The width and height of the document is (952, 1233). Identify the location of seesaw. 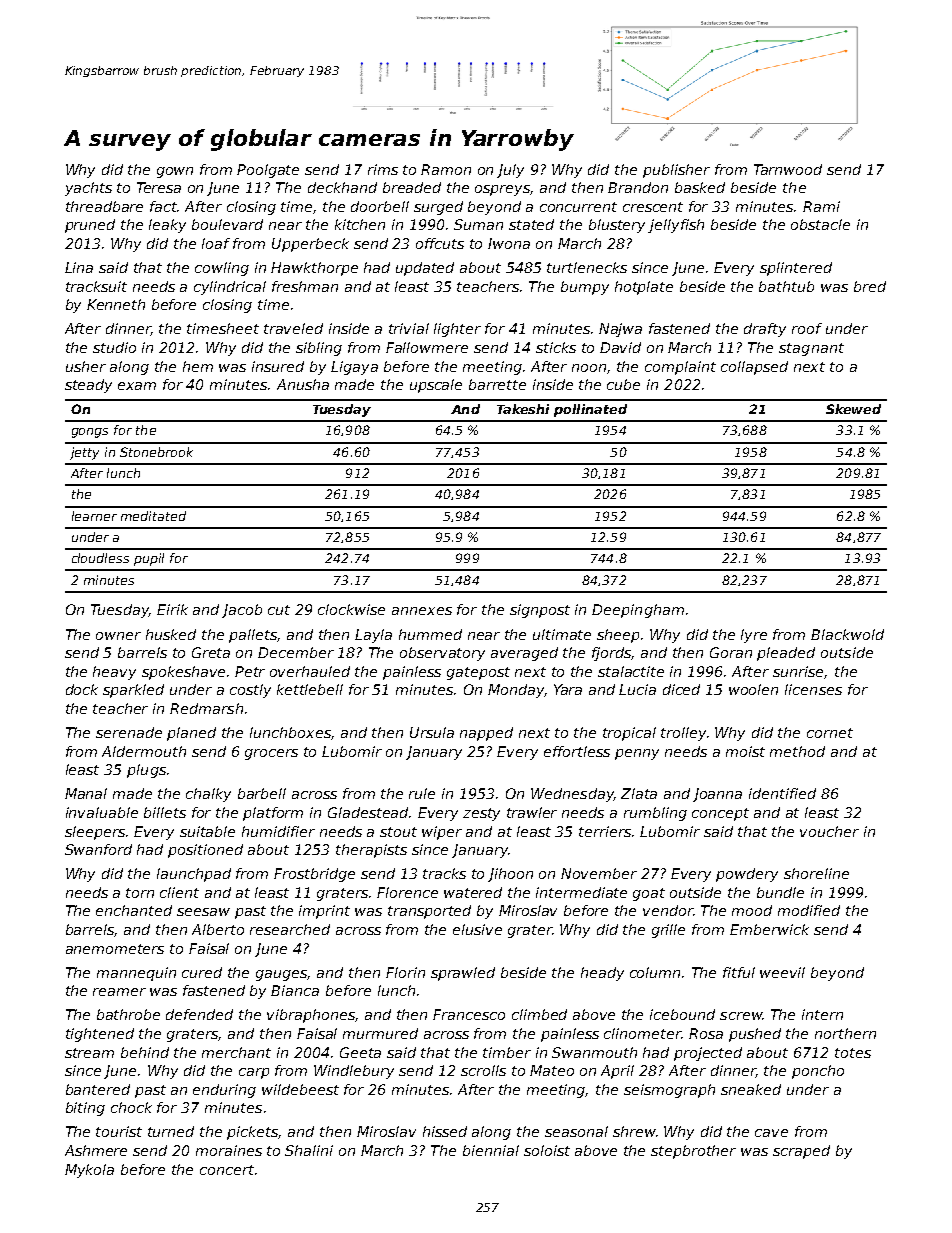
(203, 912).
